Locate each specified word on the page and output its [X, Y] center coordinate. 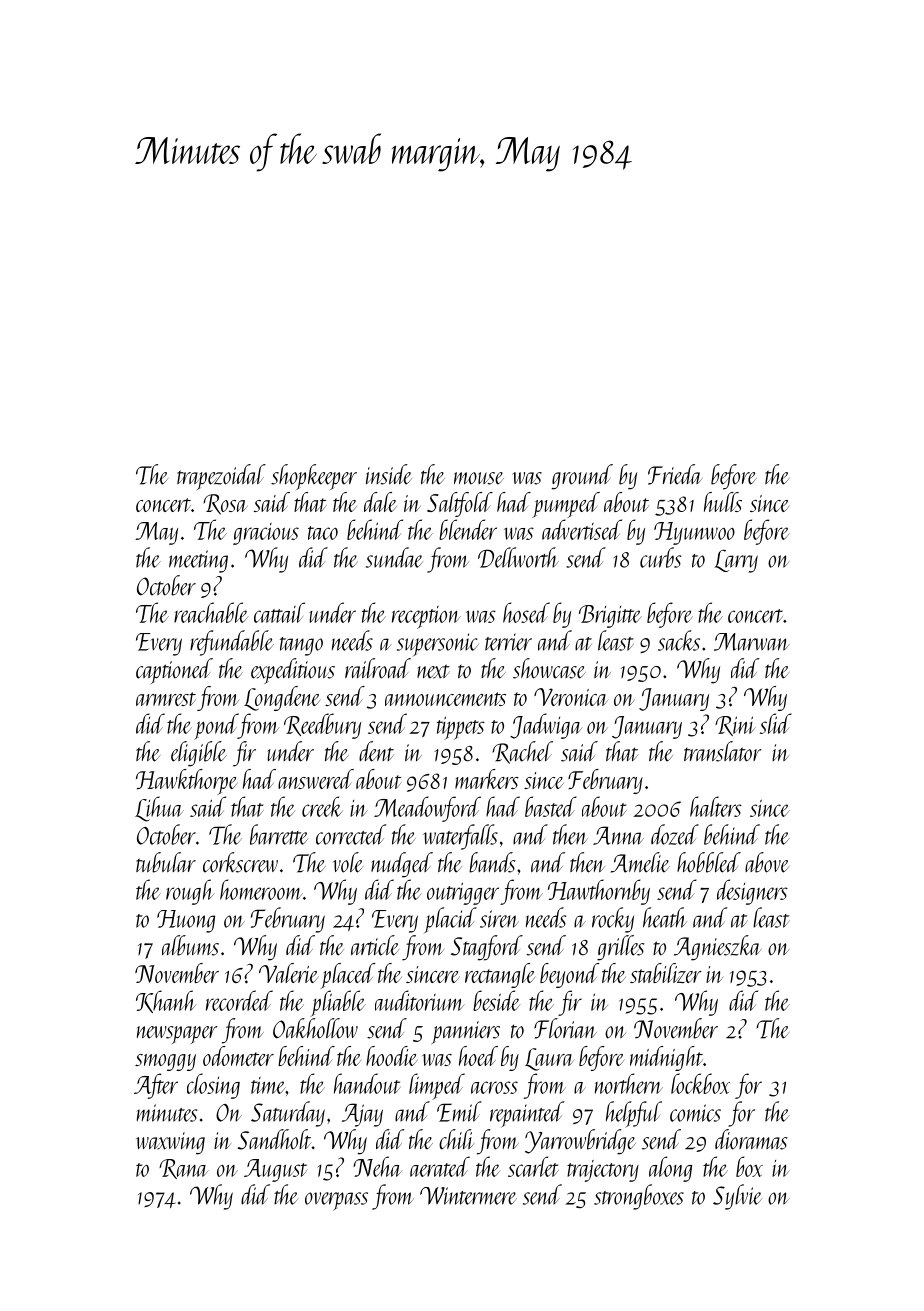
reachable [211, 612]
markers [487, 779]
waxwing [170, 1143]
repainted [527, 1114]
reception [426, 617]
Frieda [675, 474]
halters [716, 806]
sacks [679, 640]
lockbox [700, 1083]
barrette [279, 834]
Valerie [289, 973]
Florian [565, 1028]
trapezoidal [221, 477]
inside [389, 474]
